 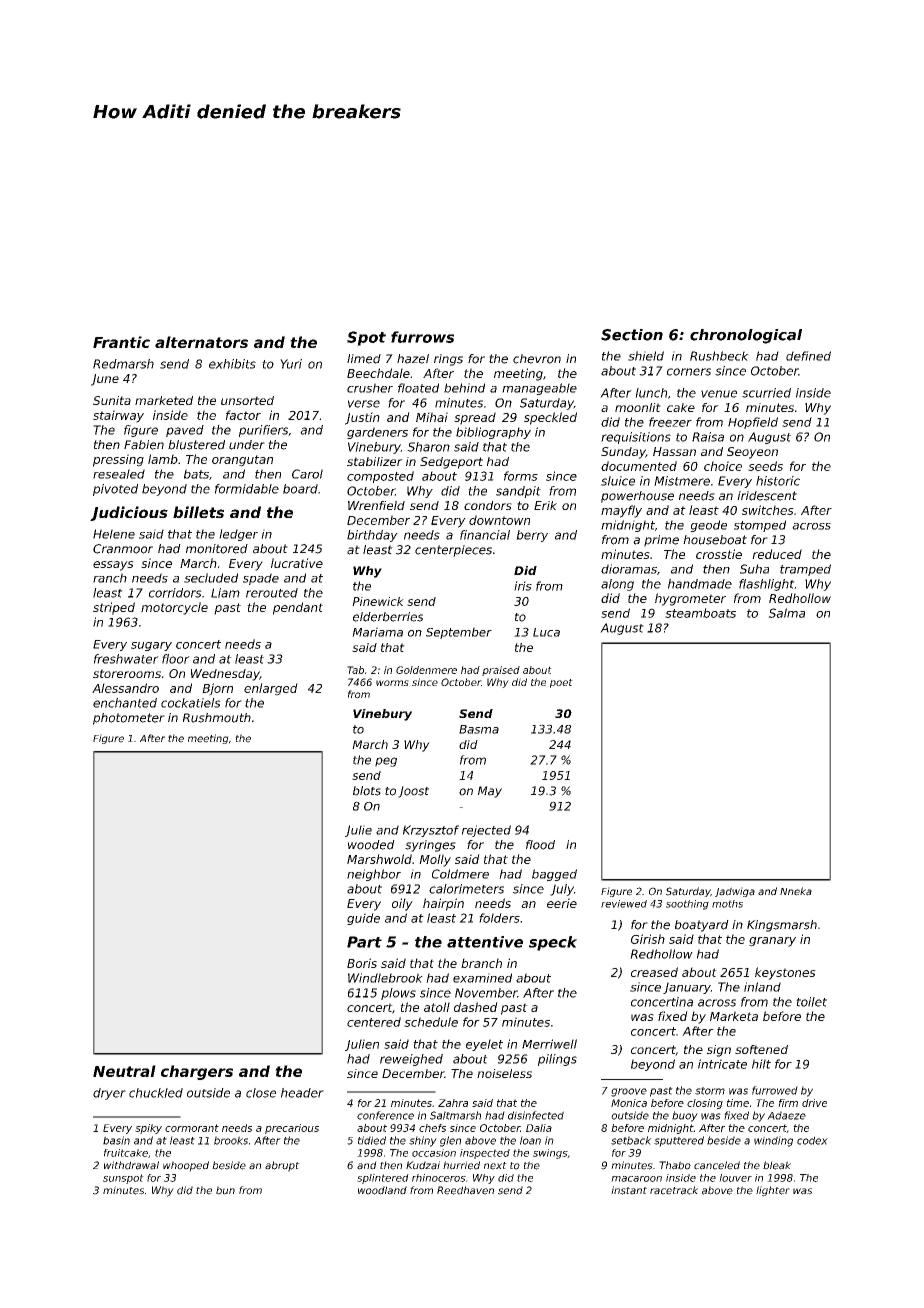 What do you see at coordinates (762, 987) in the image?
I see `inland` at bounding box center [762, 987].
